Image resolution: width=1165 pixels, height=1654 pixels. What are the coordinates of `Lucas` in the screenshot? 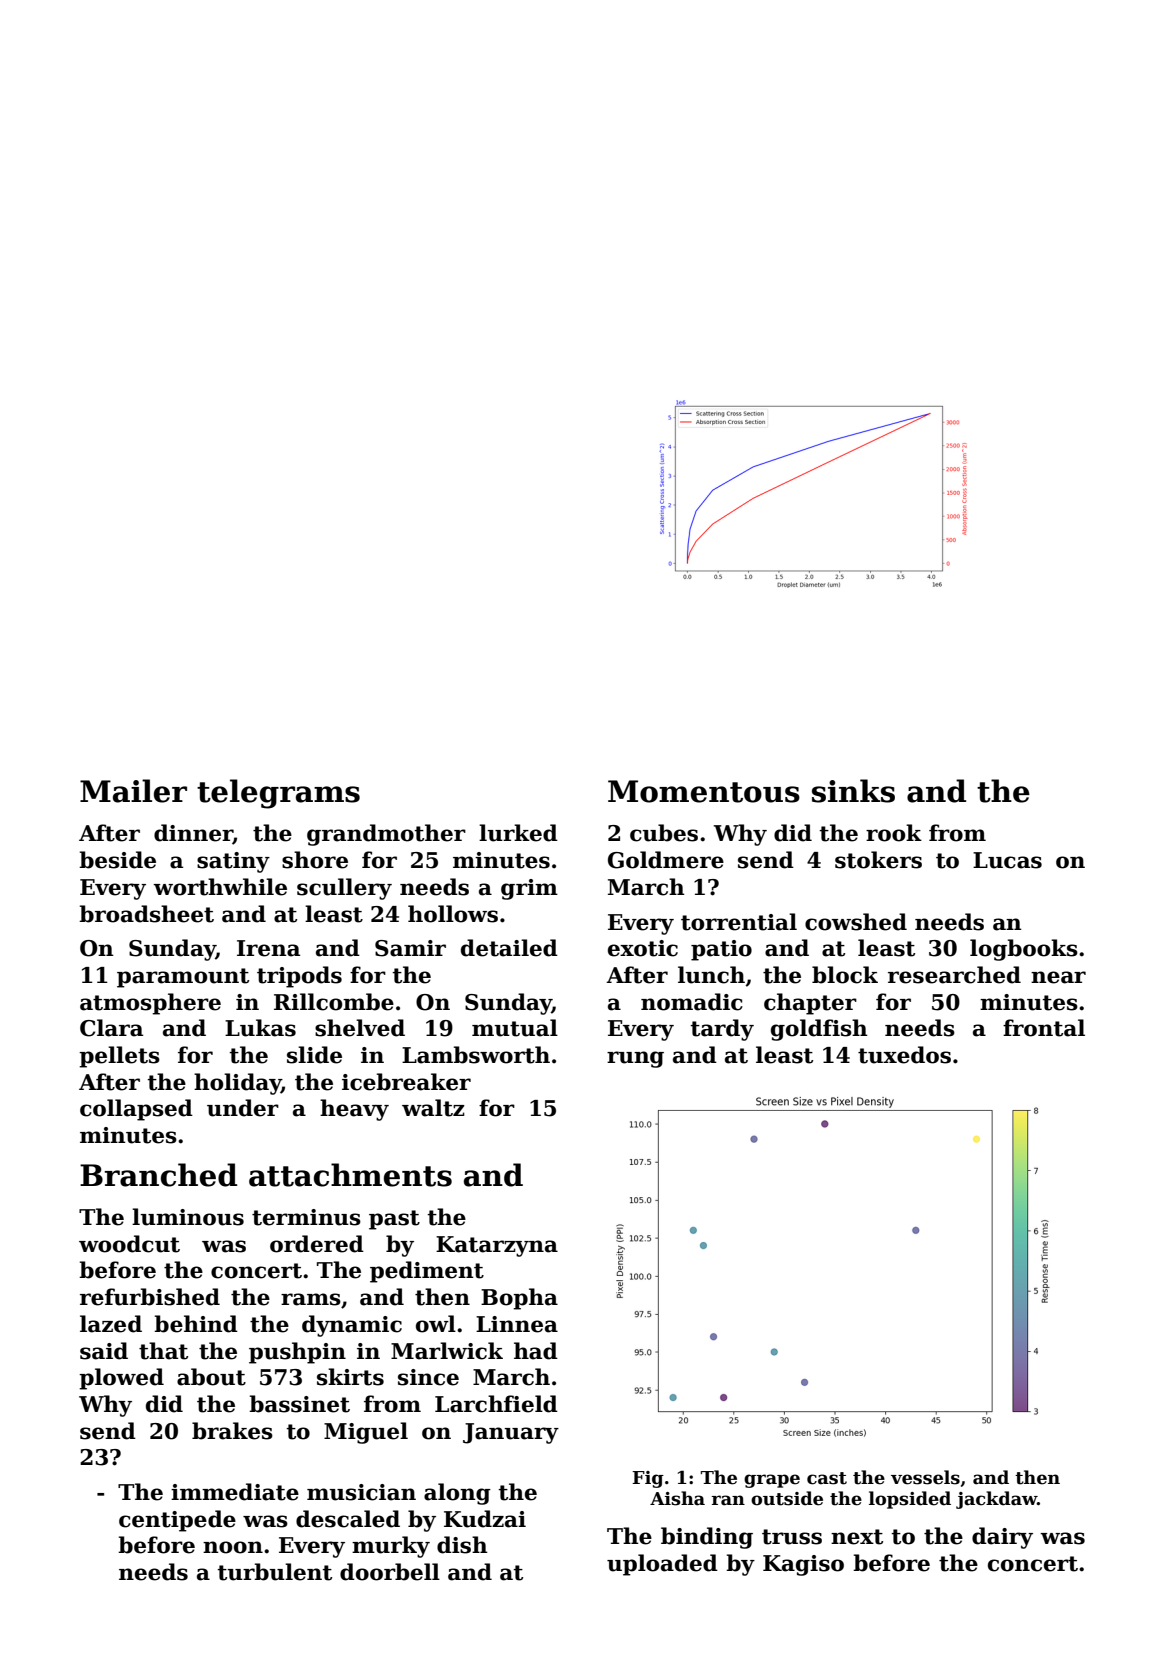 It's located at (1007, 860).
